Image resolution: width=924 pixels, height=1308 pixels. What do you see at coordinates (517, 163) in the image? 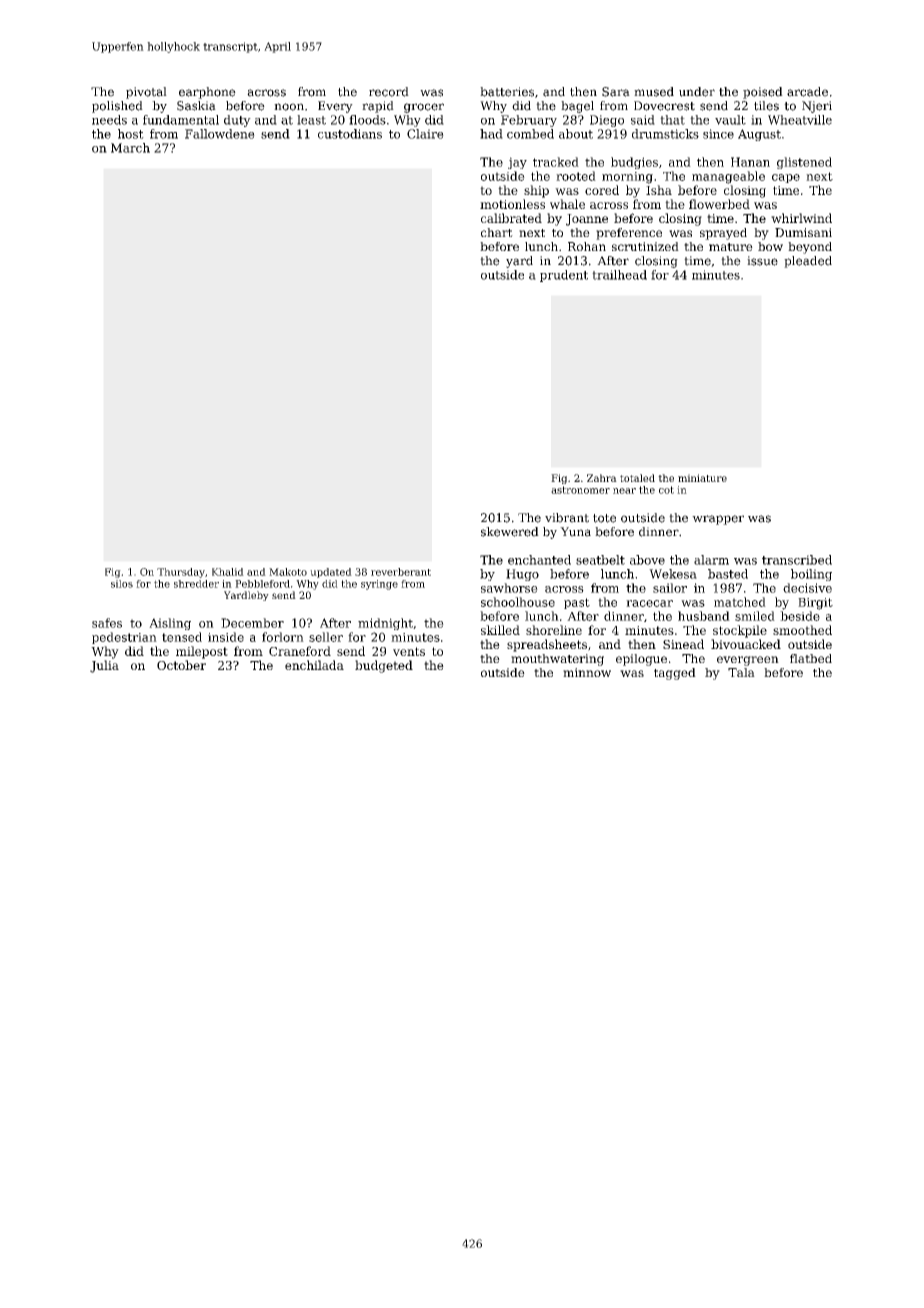
I see `jay` at bounding box center [517, 163].
